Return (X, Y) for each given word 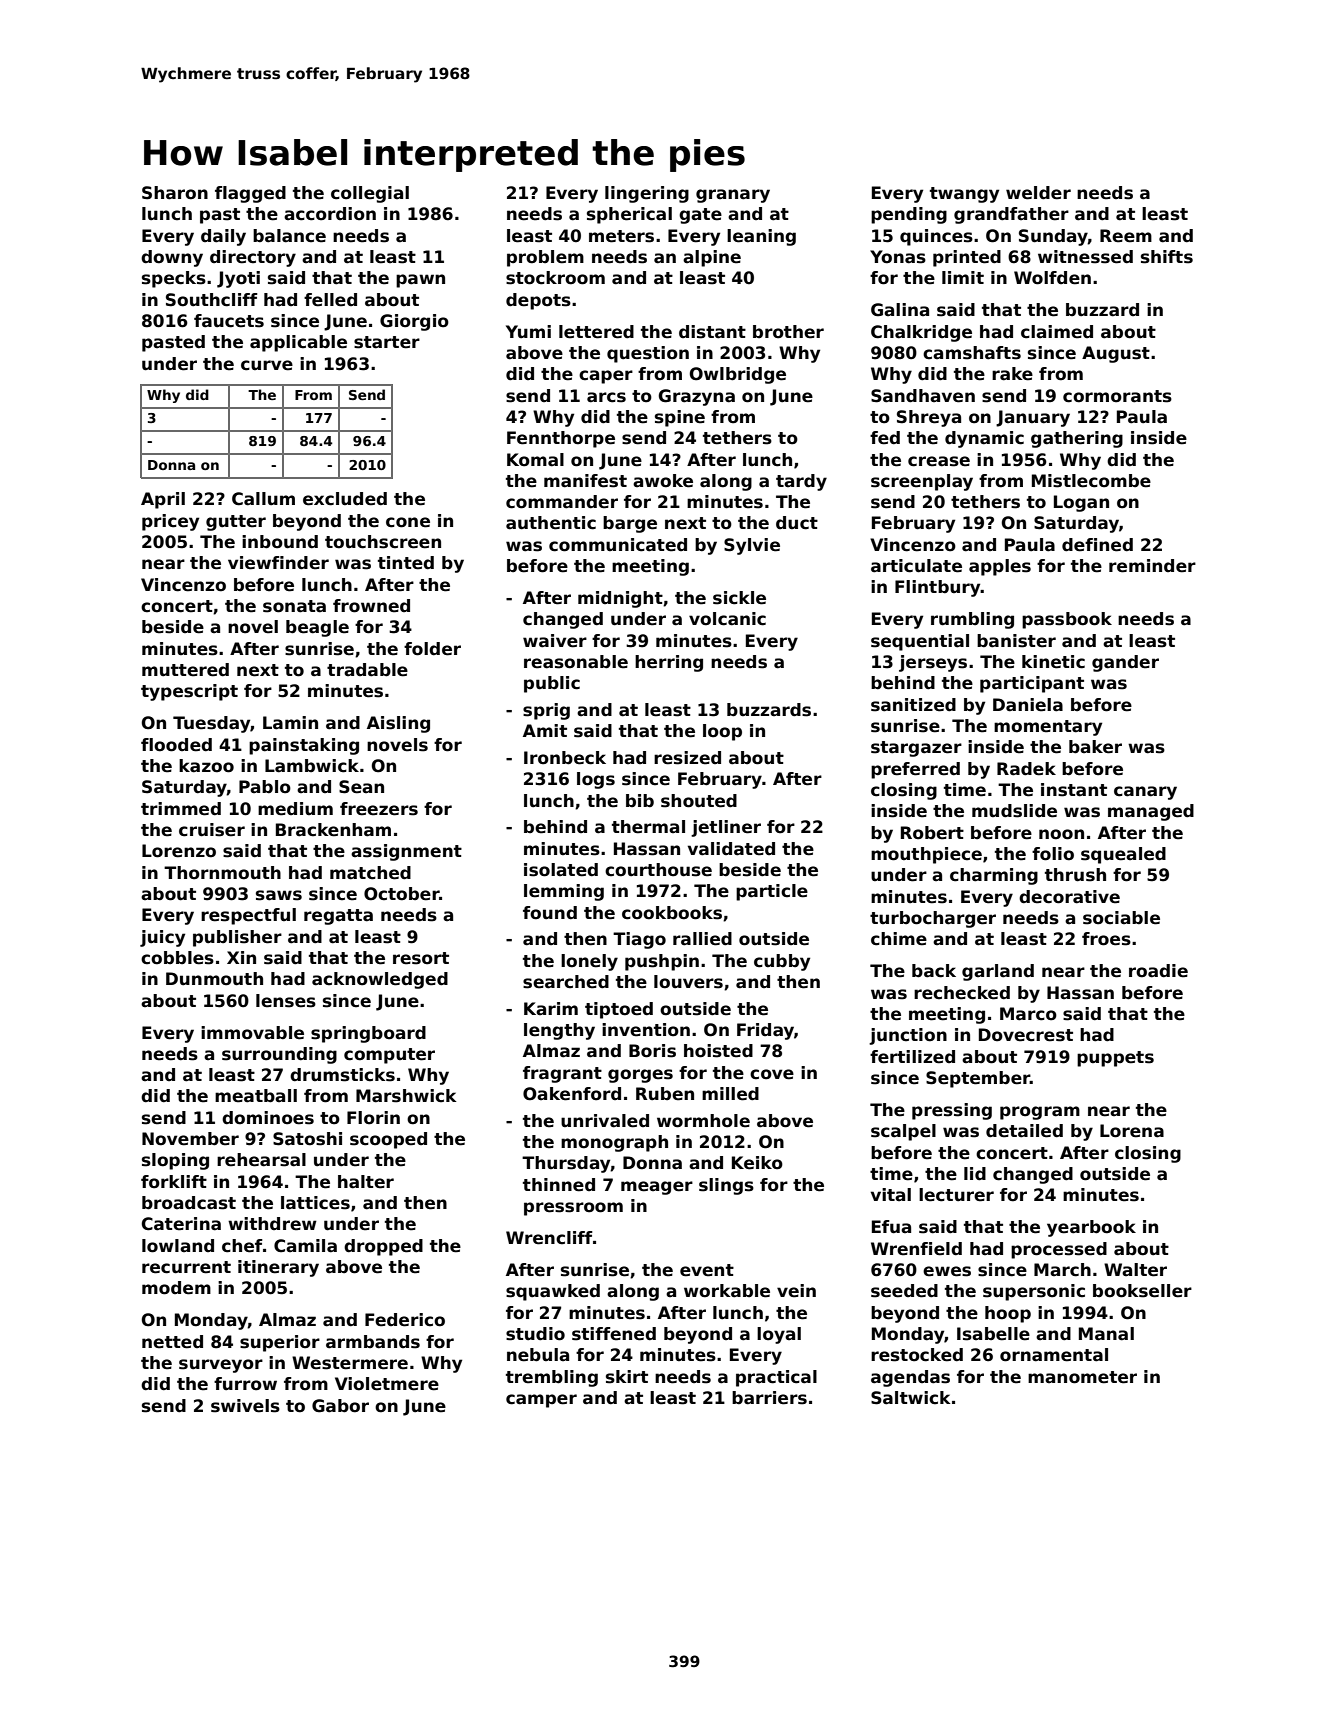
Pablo (265, 787)
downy (172, 258)
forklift (174, 1182)
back (934, 971)
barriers (769, 1398)
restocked (917, 1355)
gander (1125, 663)
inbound (280, 542)
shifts (1167, 257)
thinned (559, 1185)
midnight (620, 599)
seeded (904, 1291)
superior (280, 1343)
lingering (647, 194)
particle (772, 892)
